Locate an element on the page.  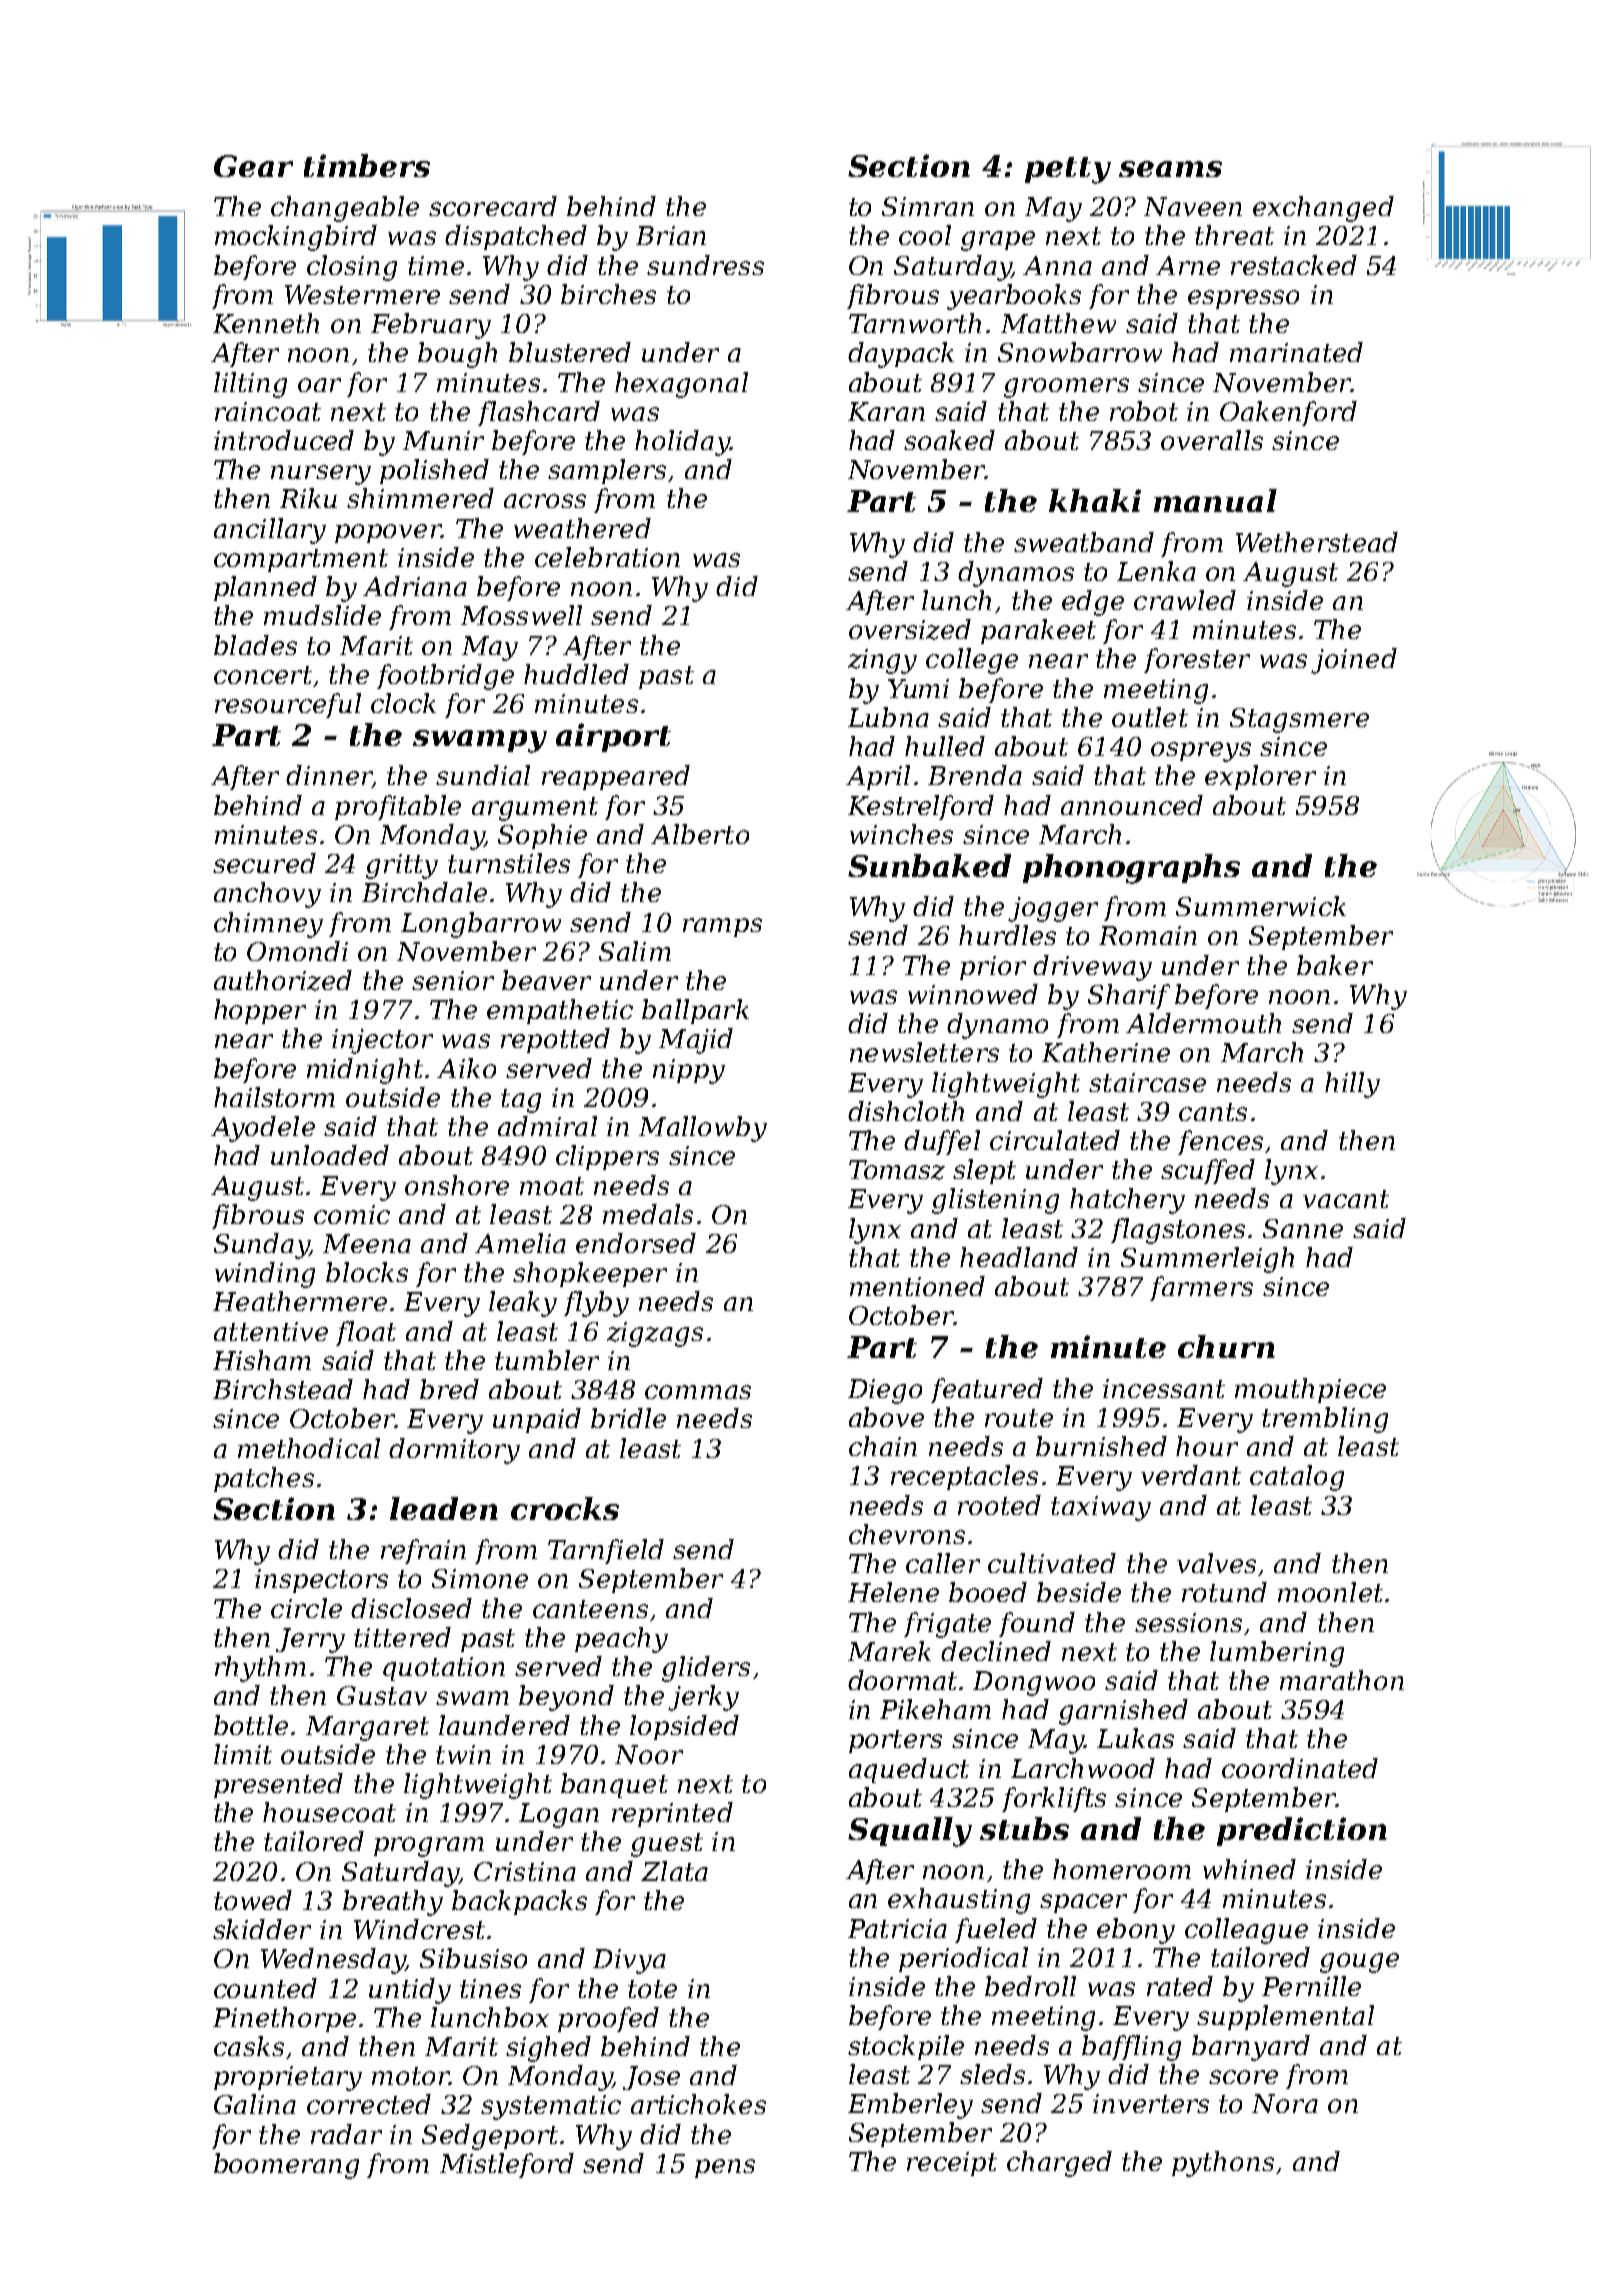
popover is located at coordinates (388, 533).
